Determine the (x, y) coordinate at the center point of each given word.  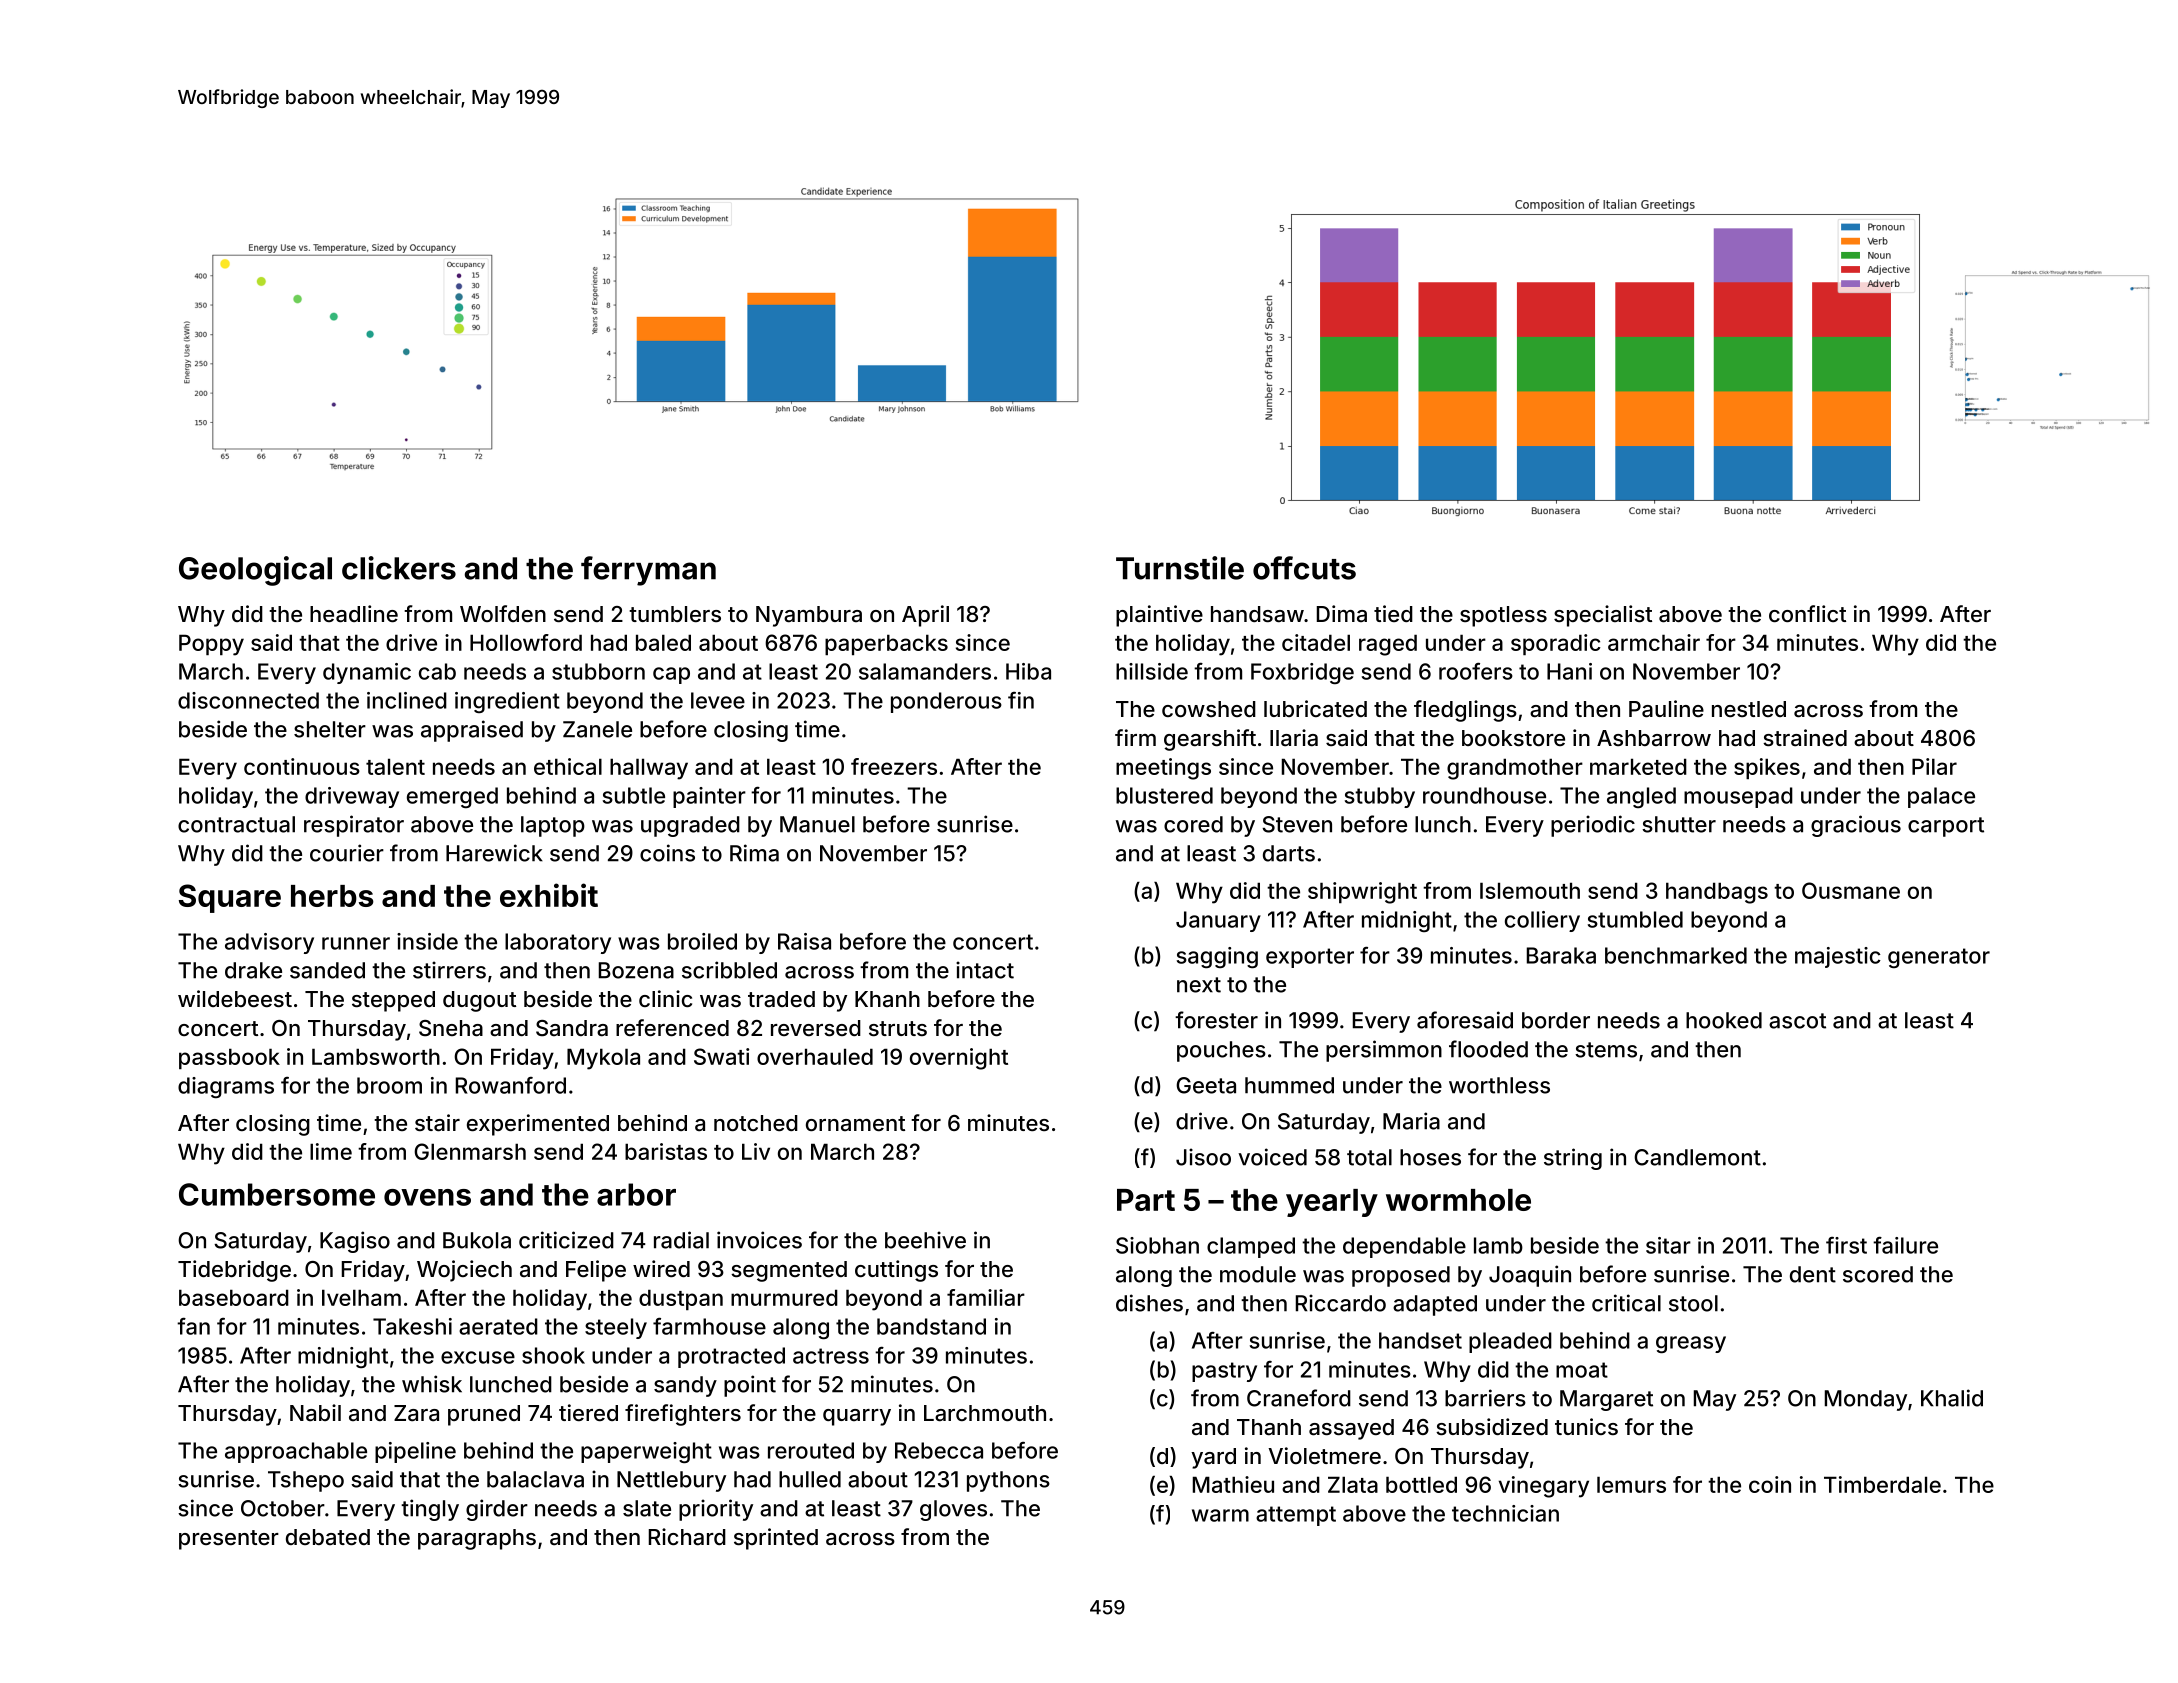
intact (985, 970)
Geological (255, 571)
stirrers (449, 970)
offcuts (1304, 568)
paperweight (646, 1452)
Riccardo (1341, 1303)
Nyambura (809, 616)
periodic (1593, 826)
